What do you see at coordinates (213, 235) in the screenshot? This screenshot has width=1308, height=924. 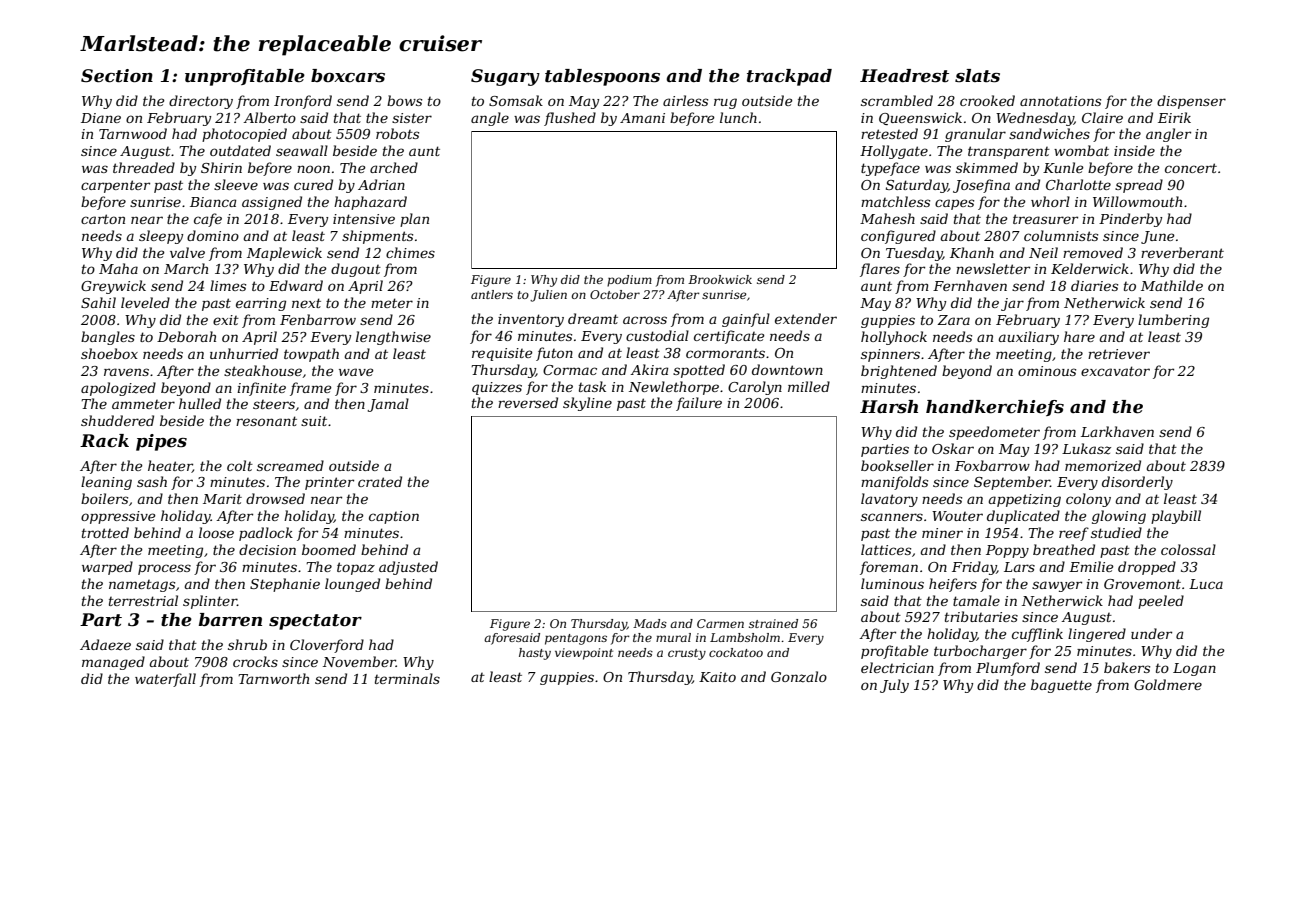 I see `domino` at bounding box center [213, 235].
